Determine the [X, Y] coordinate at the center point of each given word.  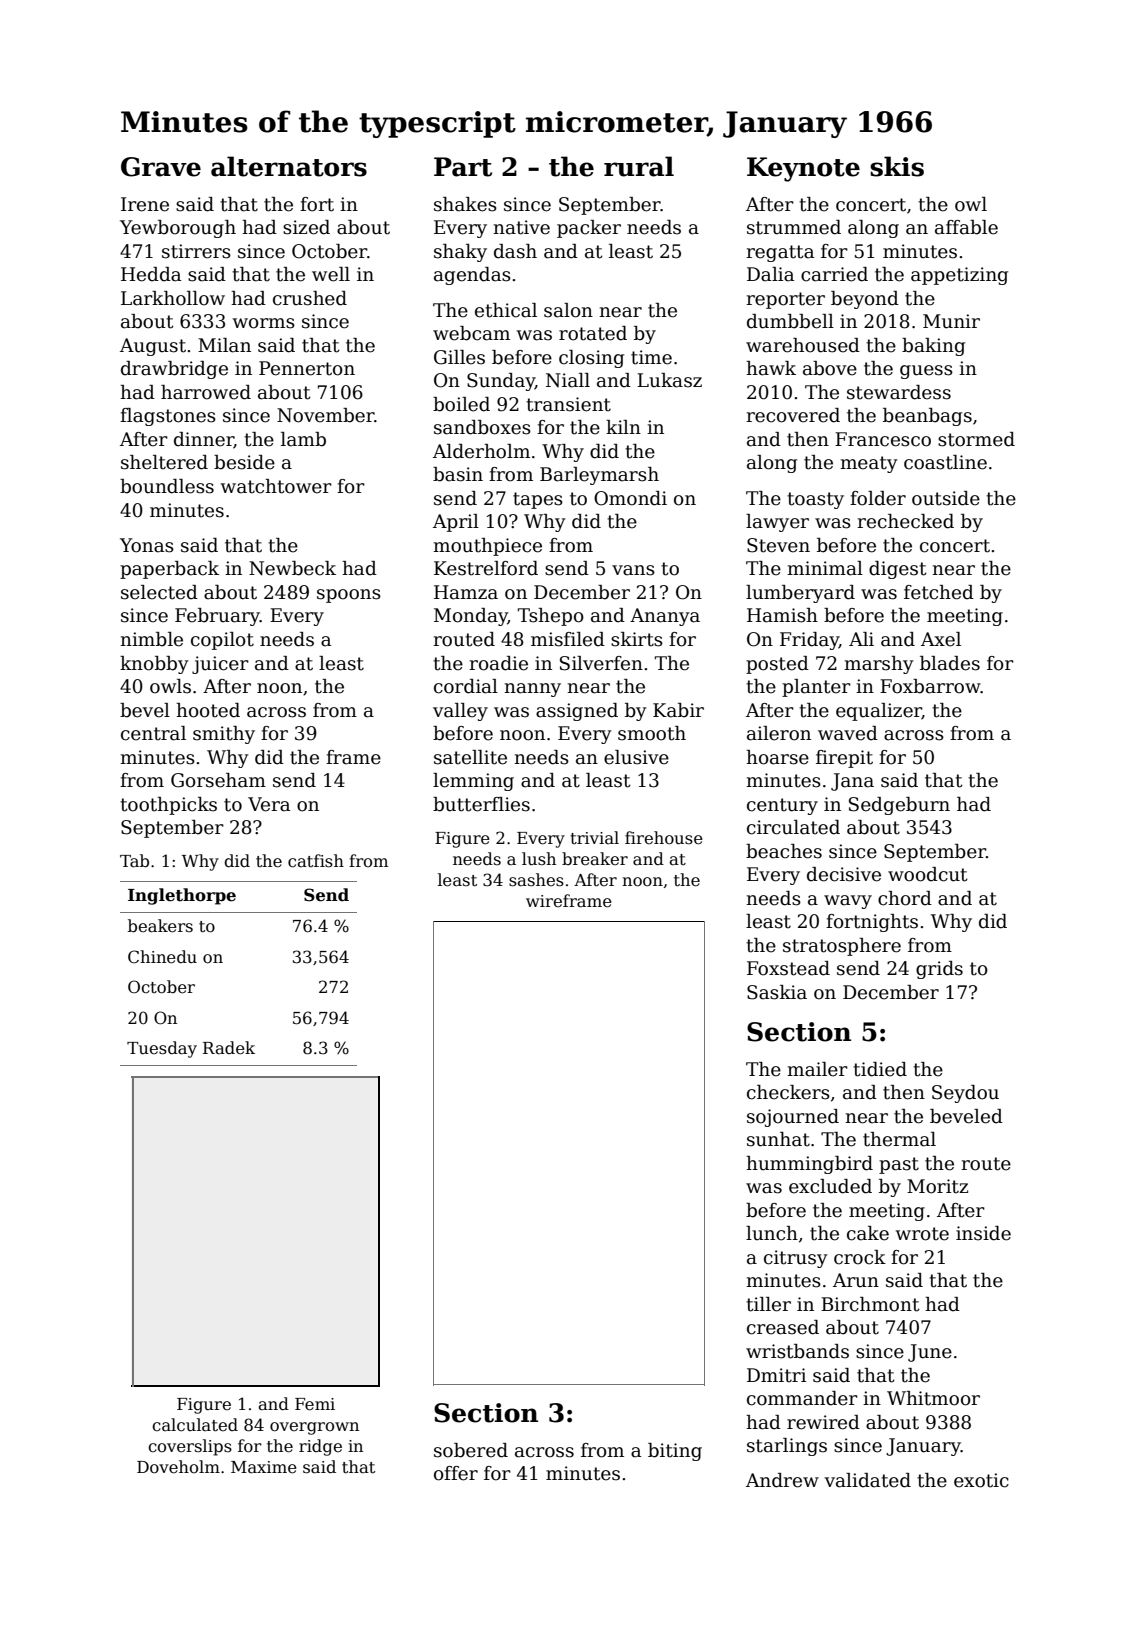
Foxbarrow [930, 686]
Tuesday [162, 1049]
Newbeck [292, 568]
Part [463, 167]
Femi [315, 1404]
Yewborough [178, 229]
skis [897, 166]
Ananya [665, 617]
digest [898, 570]
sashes [536, 880]
